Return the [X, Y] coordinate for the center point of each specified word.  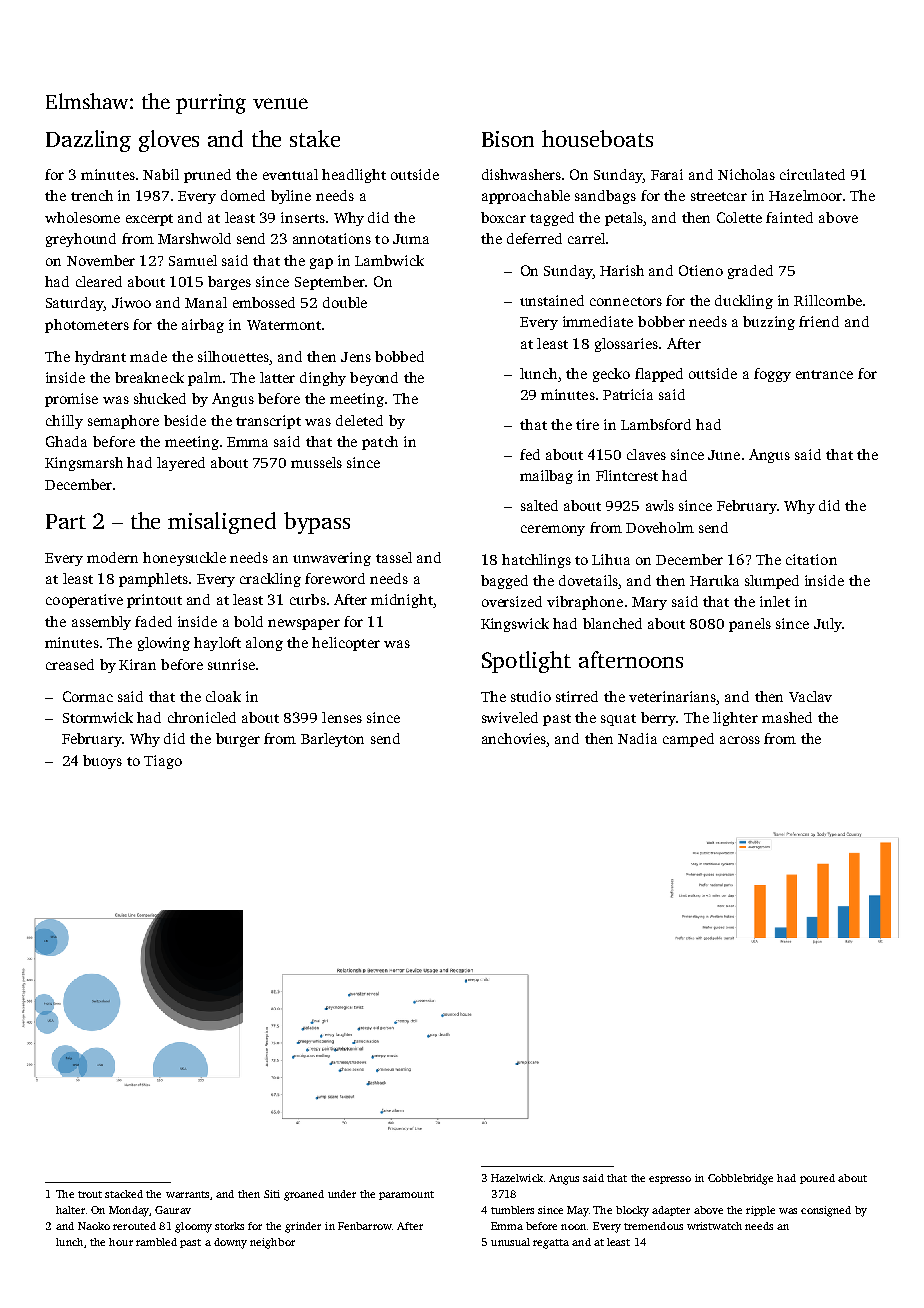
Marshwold [194, 238]
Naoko [94, 1226]
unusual [510, 1242]
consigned [826, 1211]
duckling [744, 302]
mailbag [546, 477]
